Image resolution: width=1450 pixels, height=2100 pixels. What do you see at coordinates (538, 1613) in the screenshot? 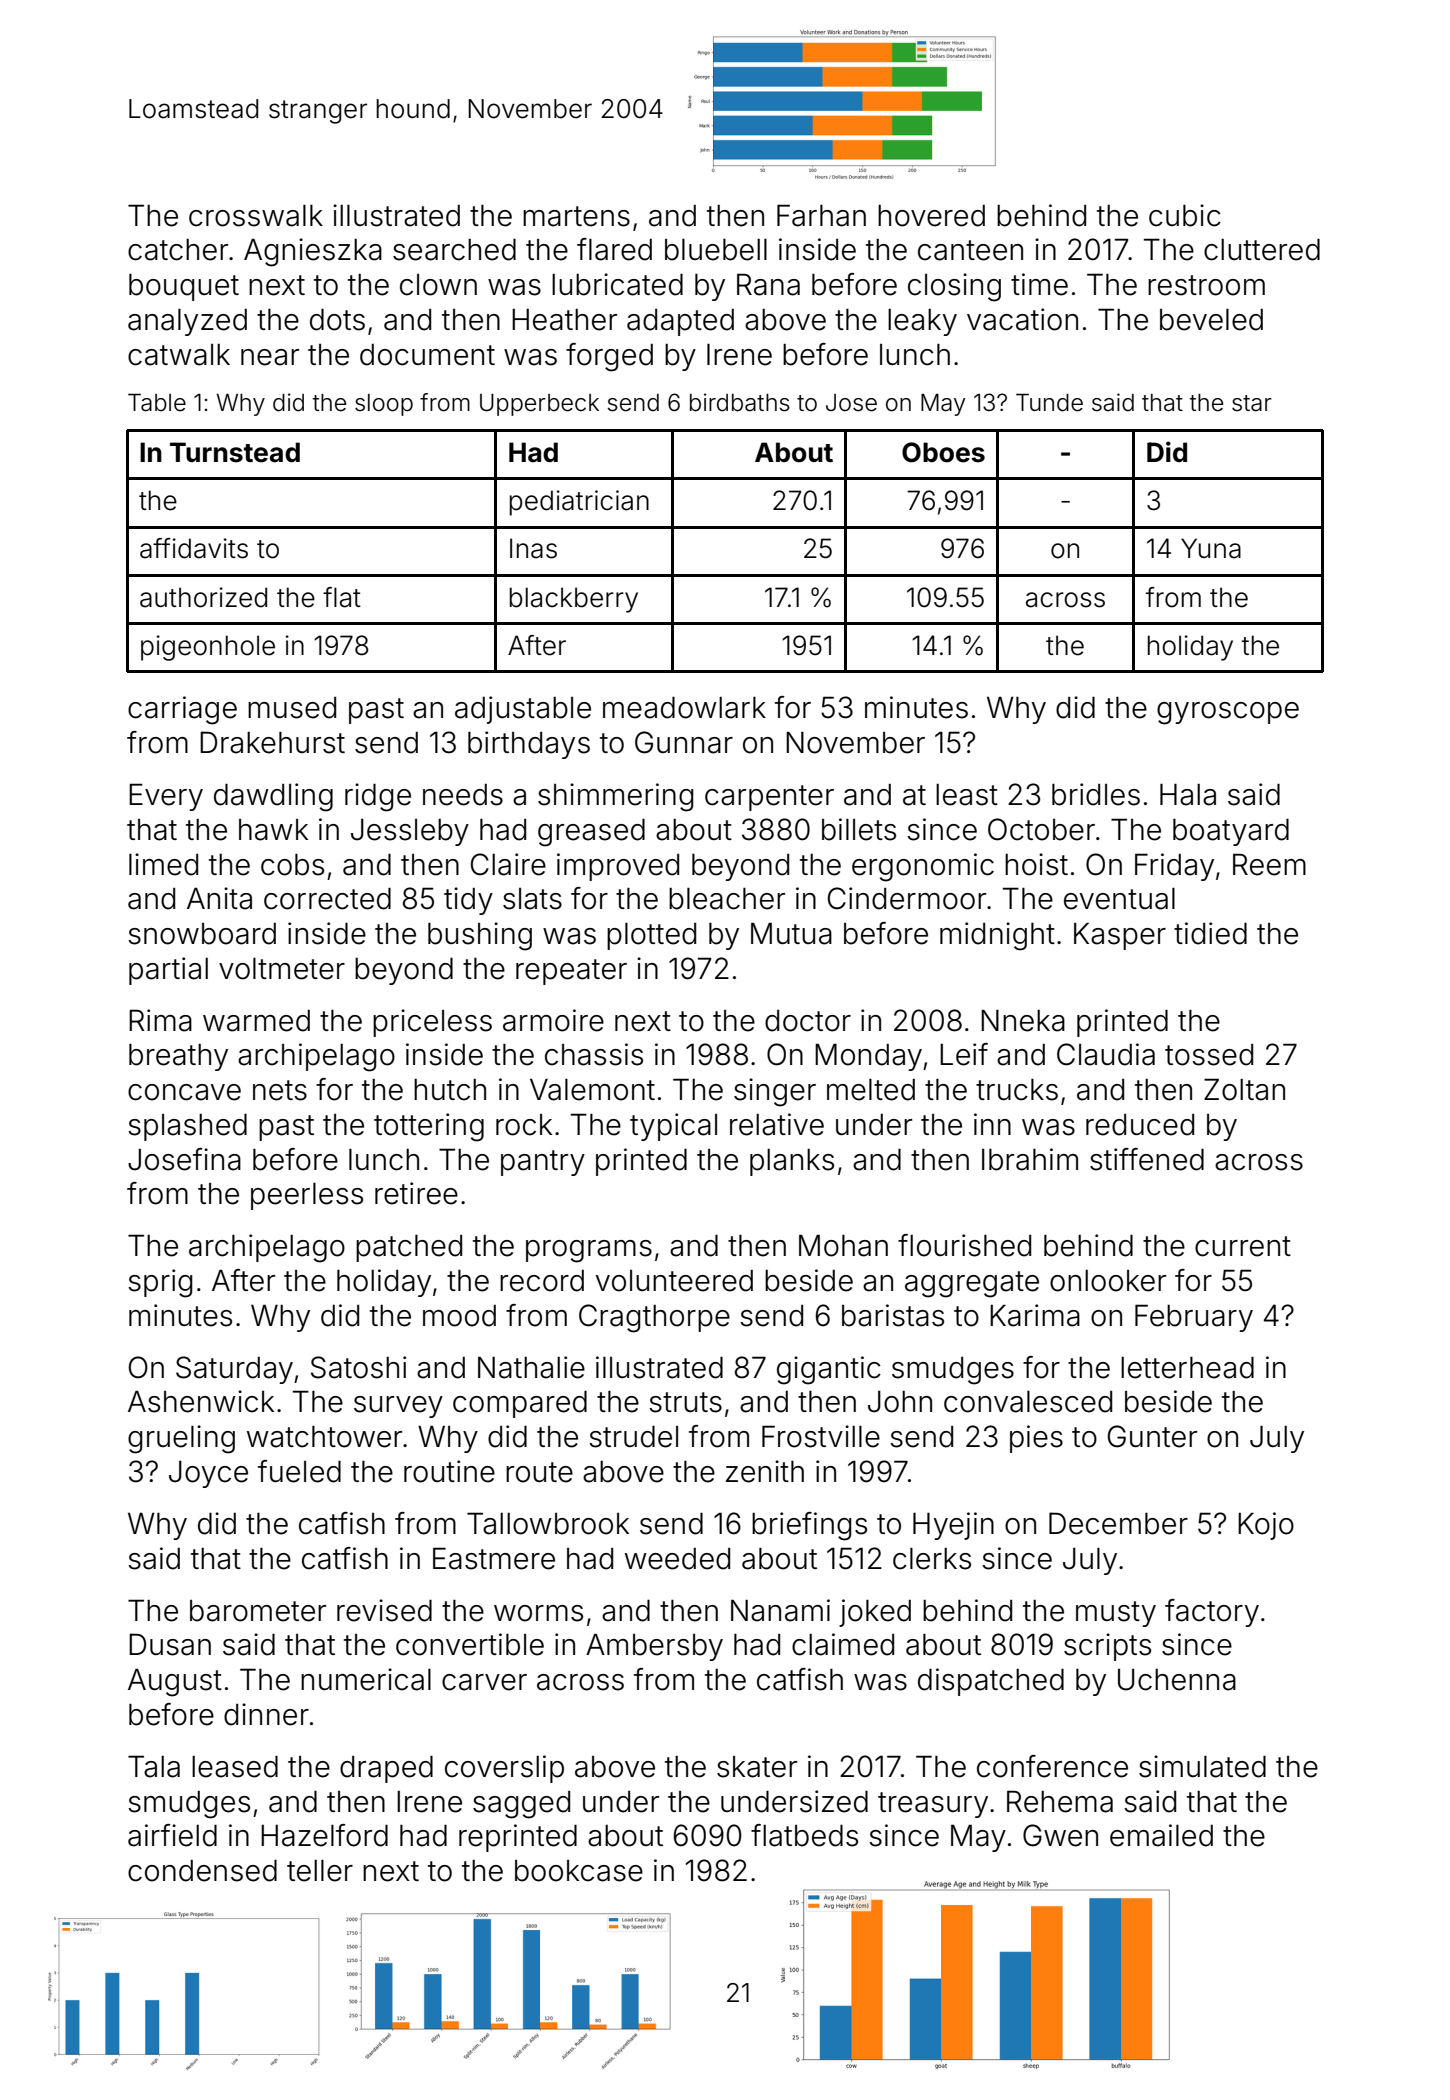
I see `worms` at bounding box center [538, 1613].
